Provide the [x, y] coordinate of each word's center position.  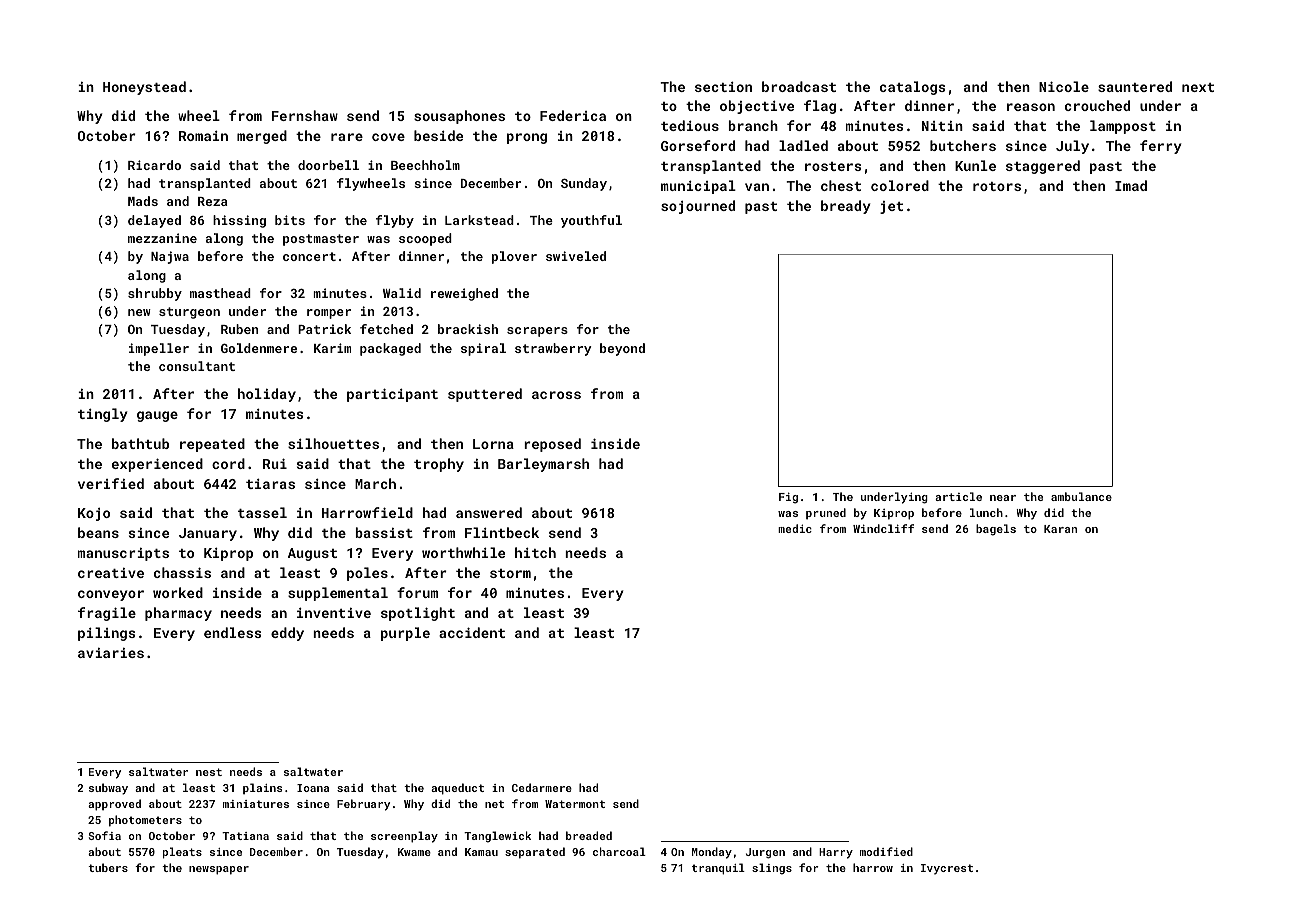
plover [514, 257]
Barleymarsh [543, 465]
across [556, 395]
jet [891, 207]
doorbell [328, 165]
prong [527, 138]
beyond [622, 349]
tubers [108, 867]
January [208, 534]
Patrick [324, 329]
